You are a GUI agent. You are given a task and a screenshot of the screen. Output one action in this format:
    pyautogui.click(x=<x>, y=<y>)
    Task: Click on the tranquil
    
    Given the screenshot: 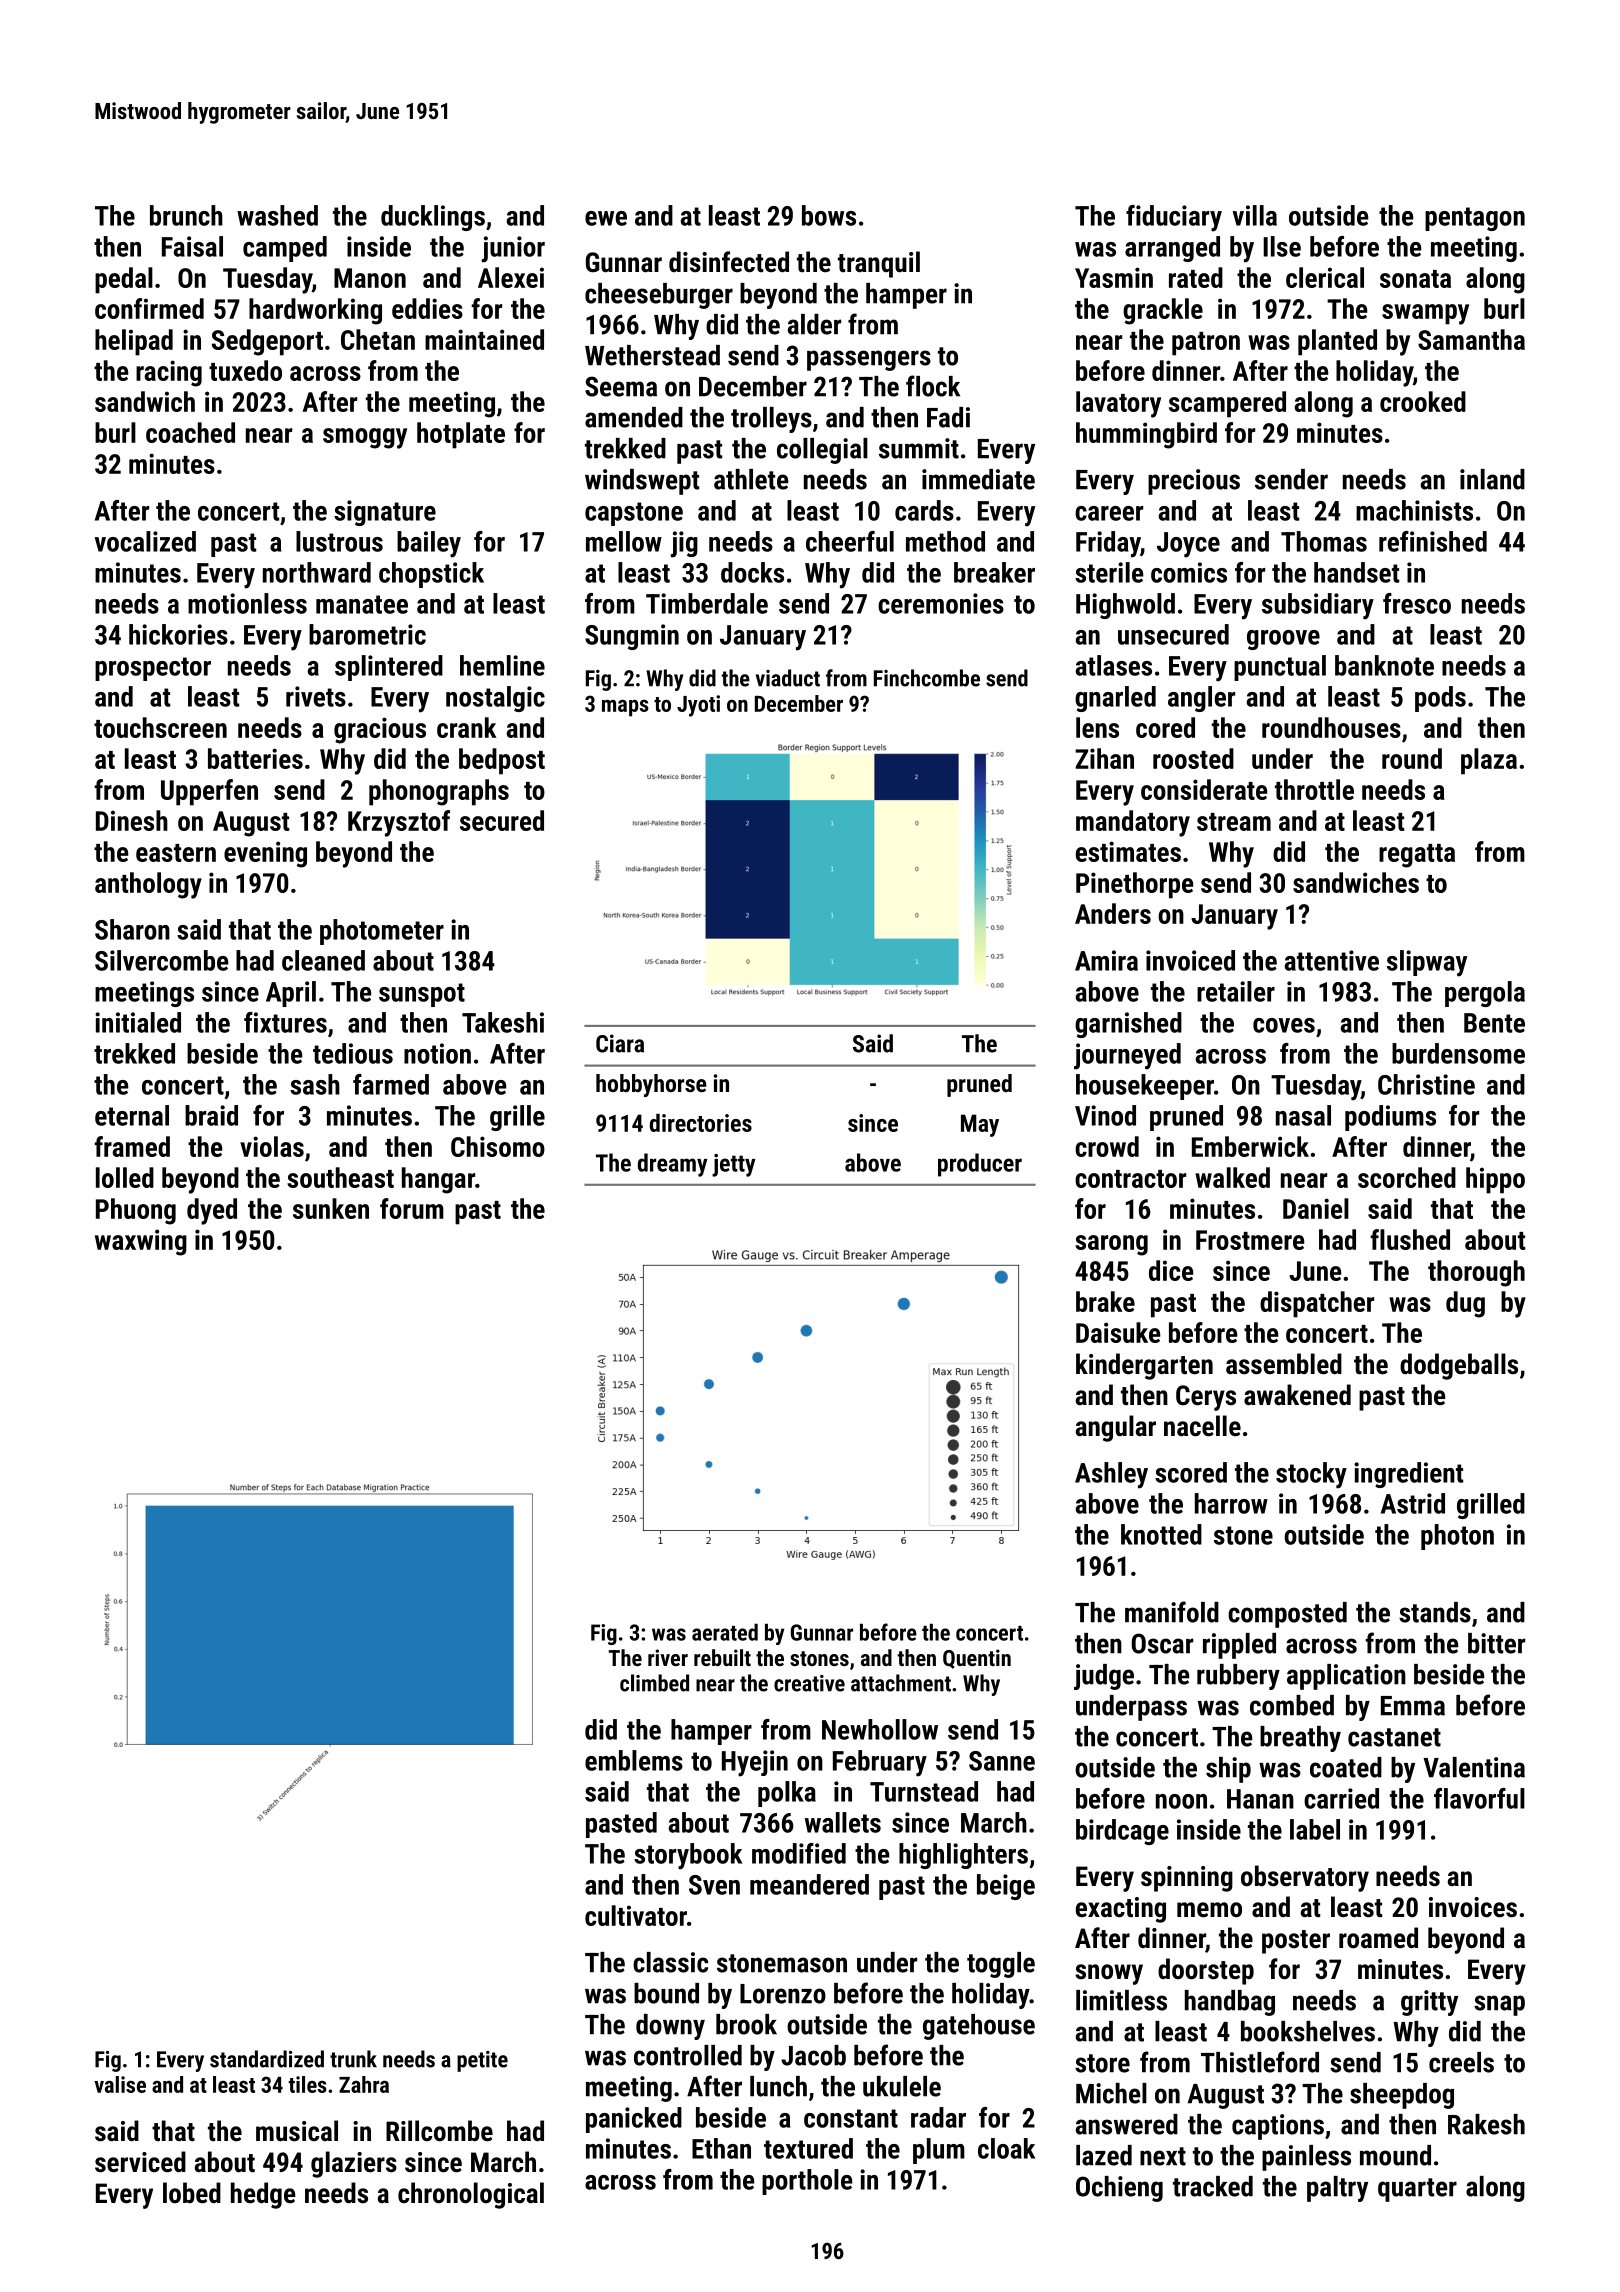 What is the action you would take?
    pyautogui.click(x=879, y=264)
